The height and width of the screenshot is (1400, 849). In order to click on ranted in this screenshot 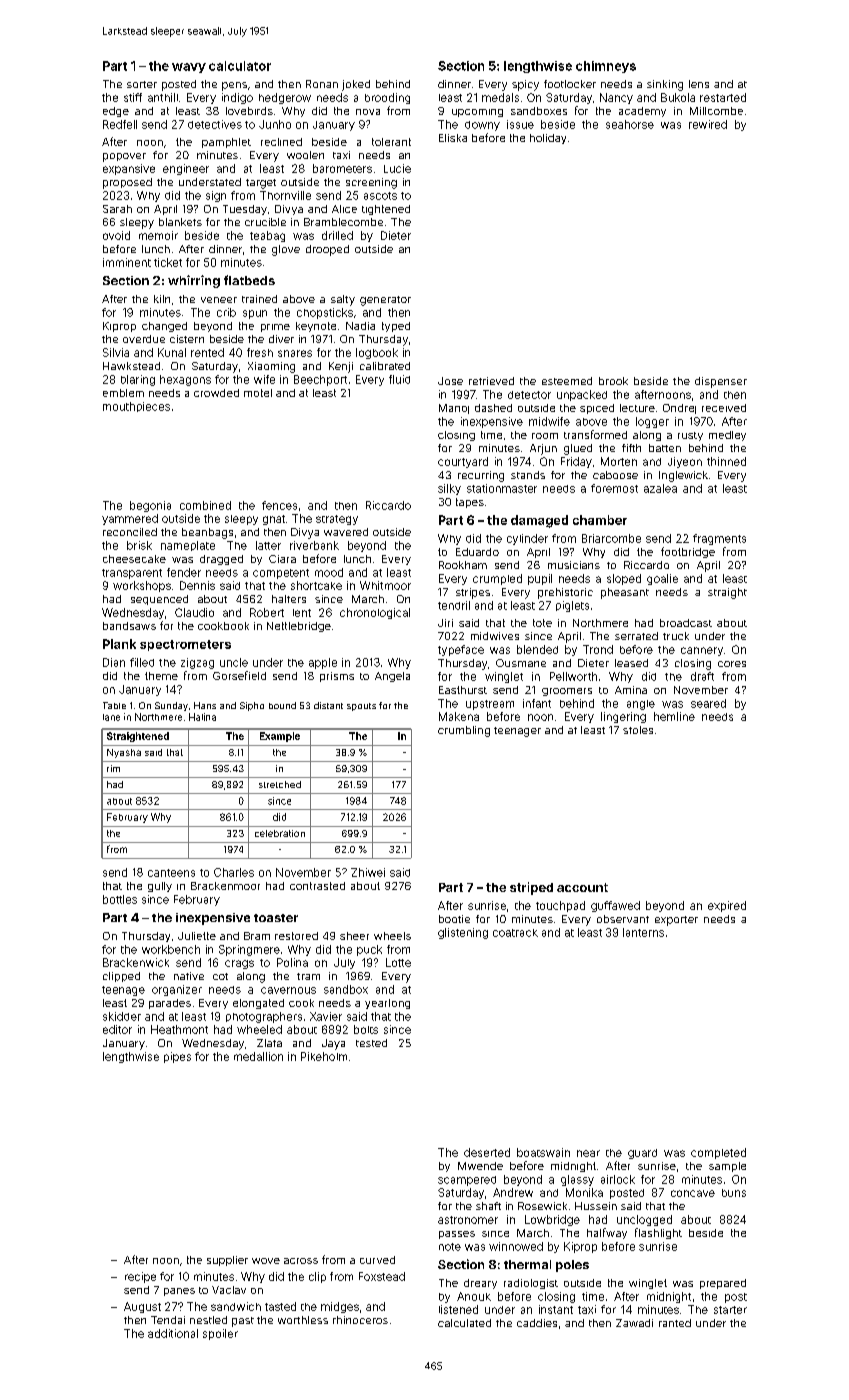, I will do `click(675, 1323)`.
